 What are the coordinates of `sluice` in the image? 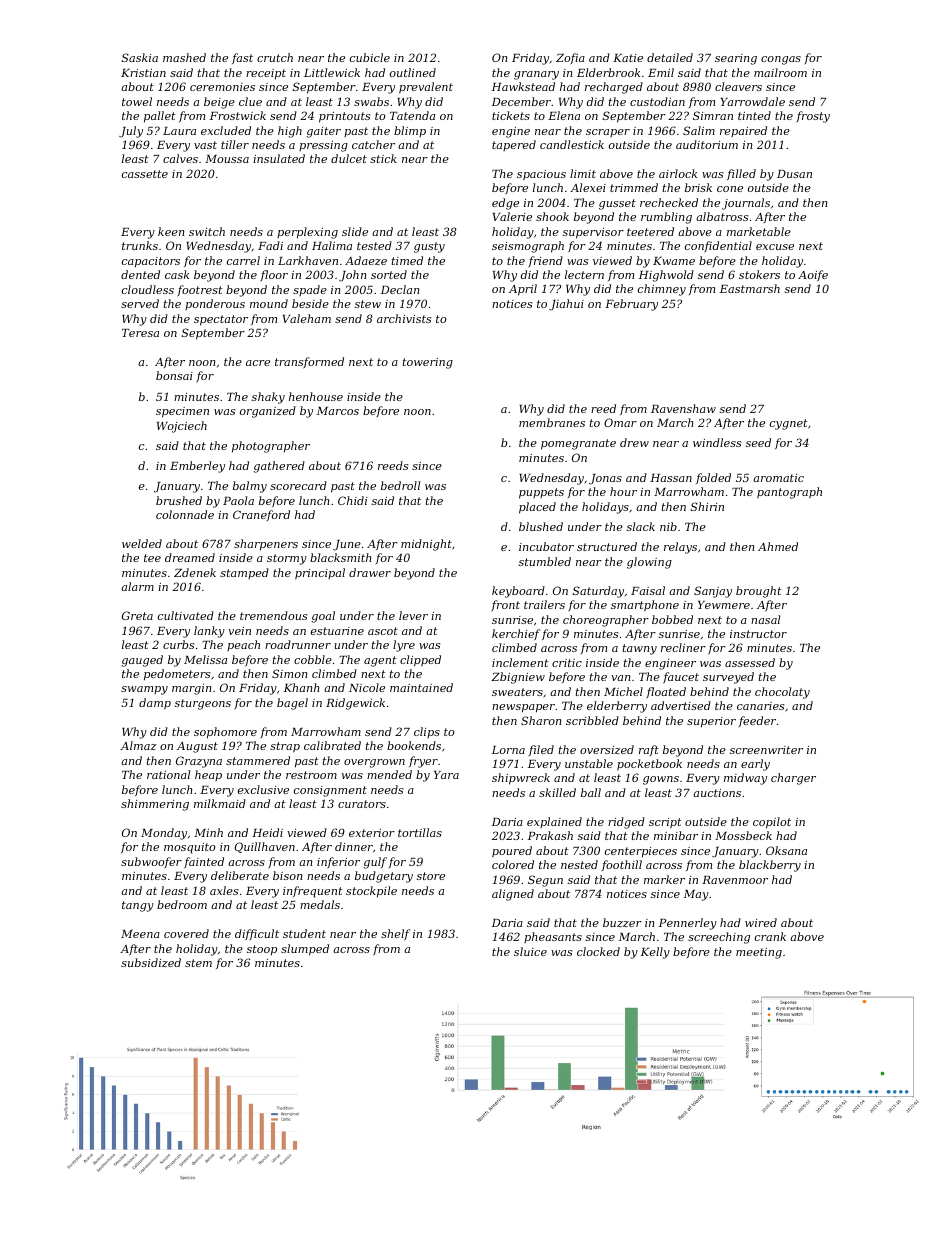 It's located at (530, 951).
